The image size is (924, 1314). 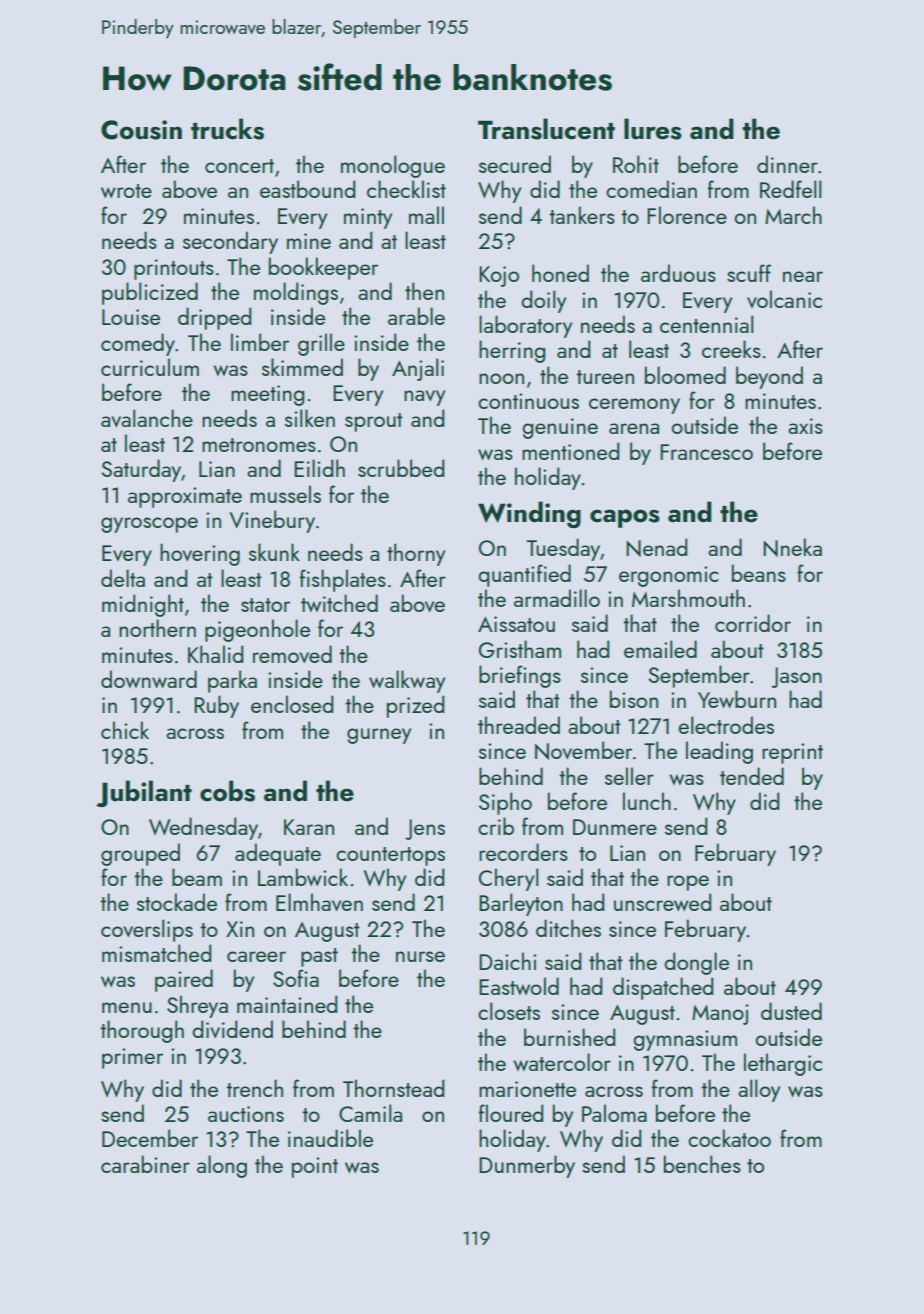 What do you see at coordinates (125, 730) in the screenshot?
I see `chick` at bounding box center [125, 730].
